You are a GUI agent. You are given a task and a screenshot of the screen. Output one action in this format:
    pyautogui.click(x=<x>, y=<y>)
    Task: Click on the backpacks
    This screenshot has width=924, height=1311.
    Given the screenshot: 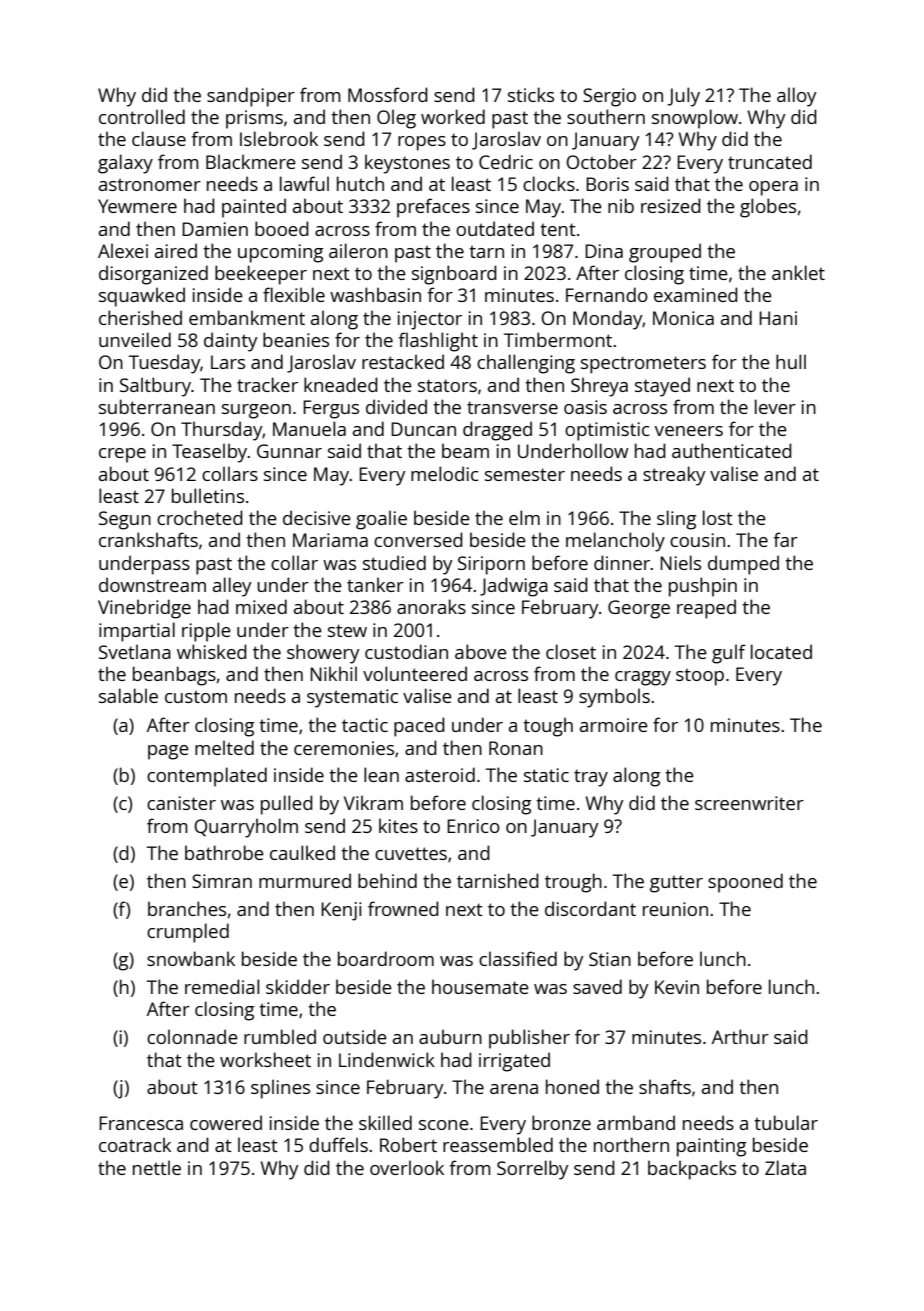 What is the action you would take?
    pyautogui.click(x=692, y=1170)
